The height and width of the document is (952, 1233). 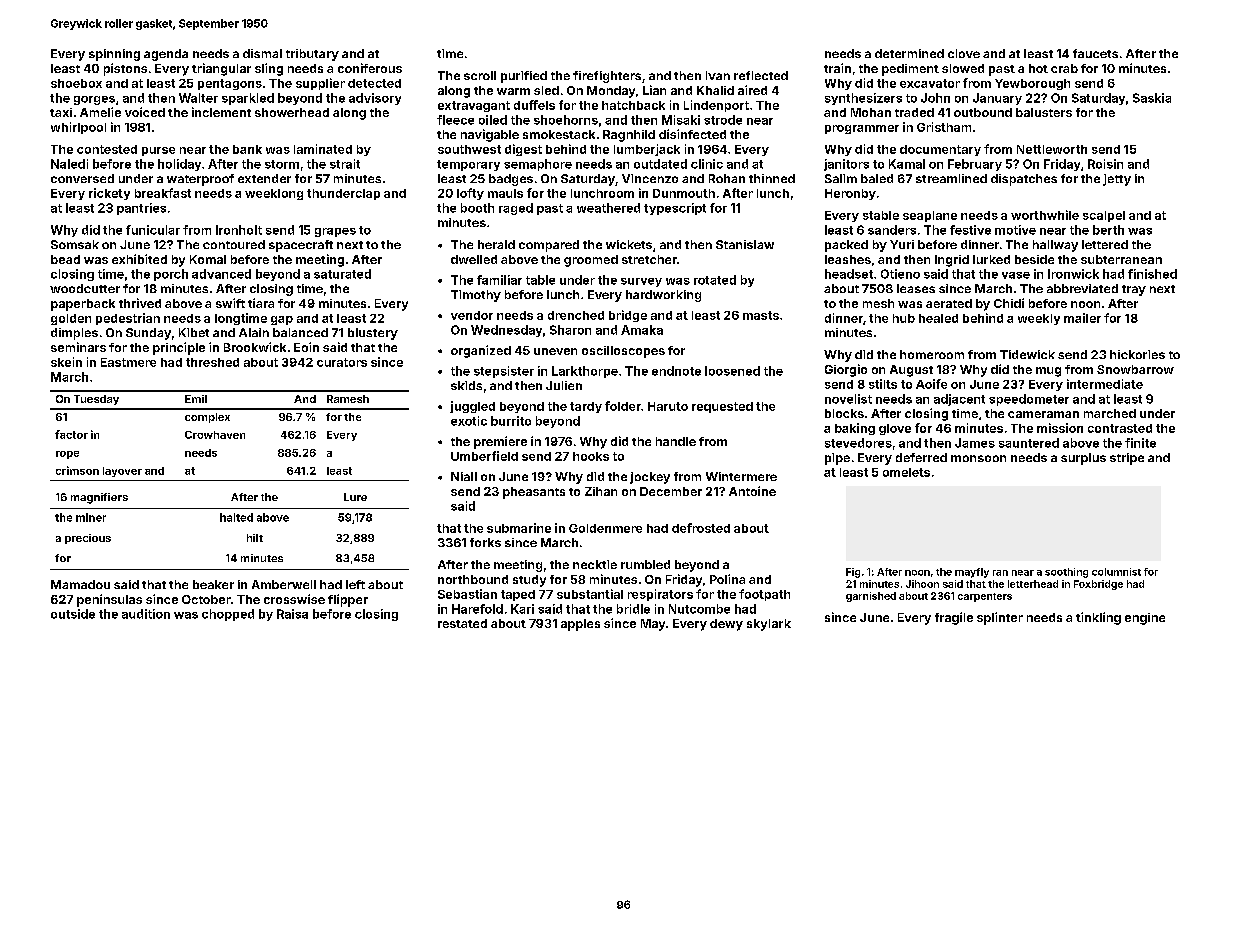 What do you see at coordinates (114, 55) in the document?
I see `spinning` at bounding box center [114, 55].
